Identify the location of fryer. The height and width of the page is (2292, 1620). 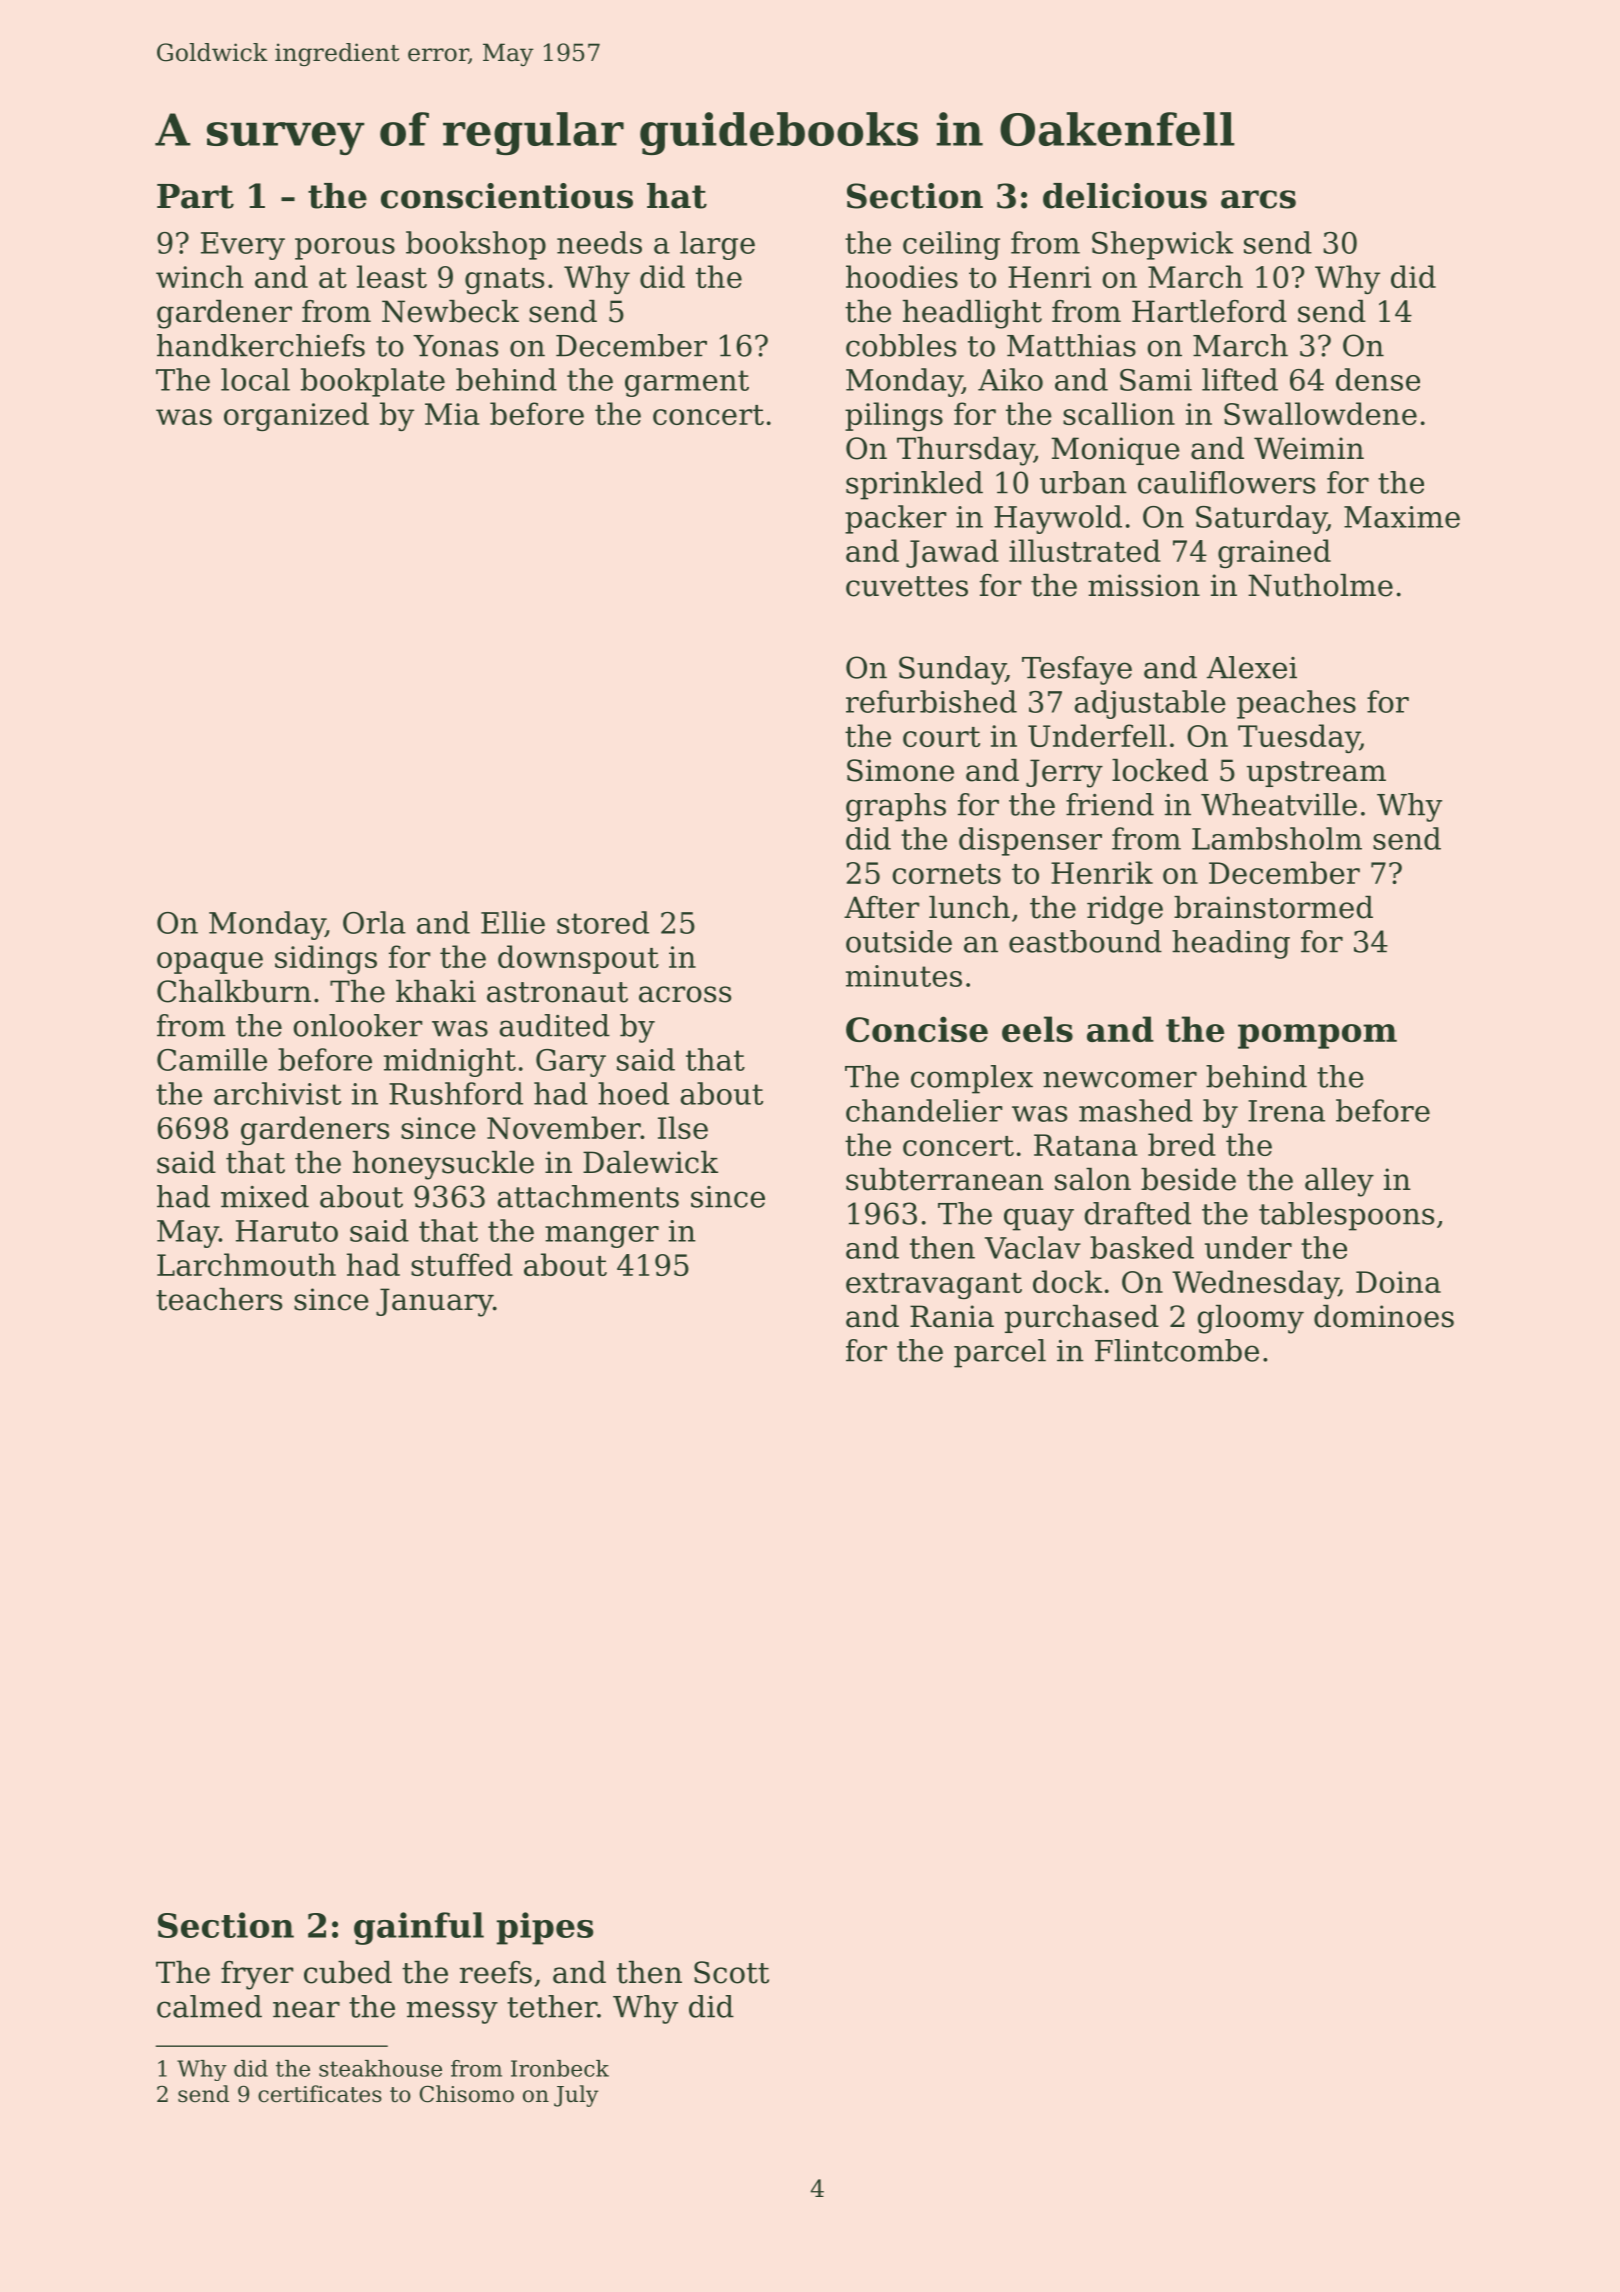
(257, 1975).
